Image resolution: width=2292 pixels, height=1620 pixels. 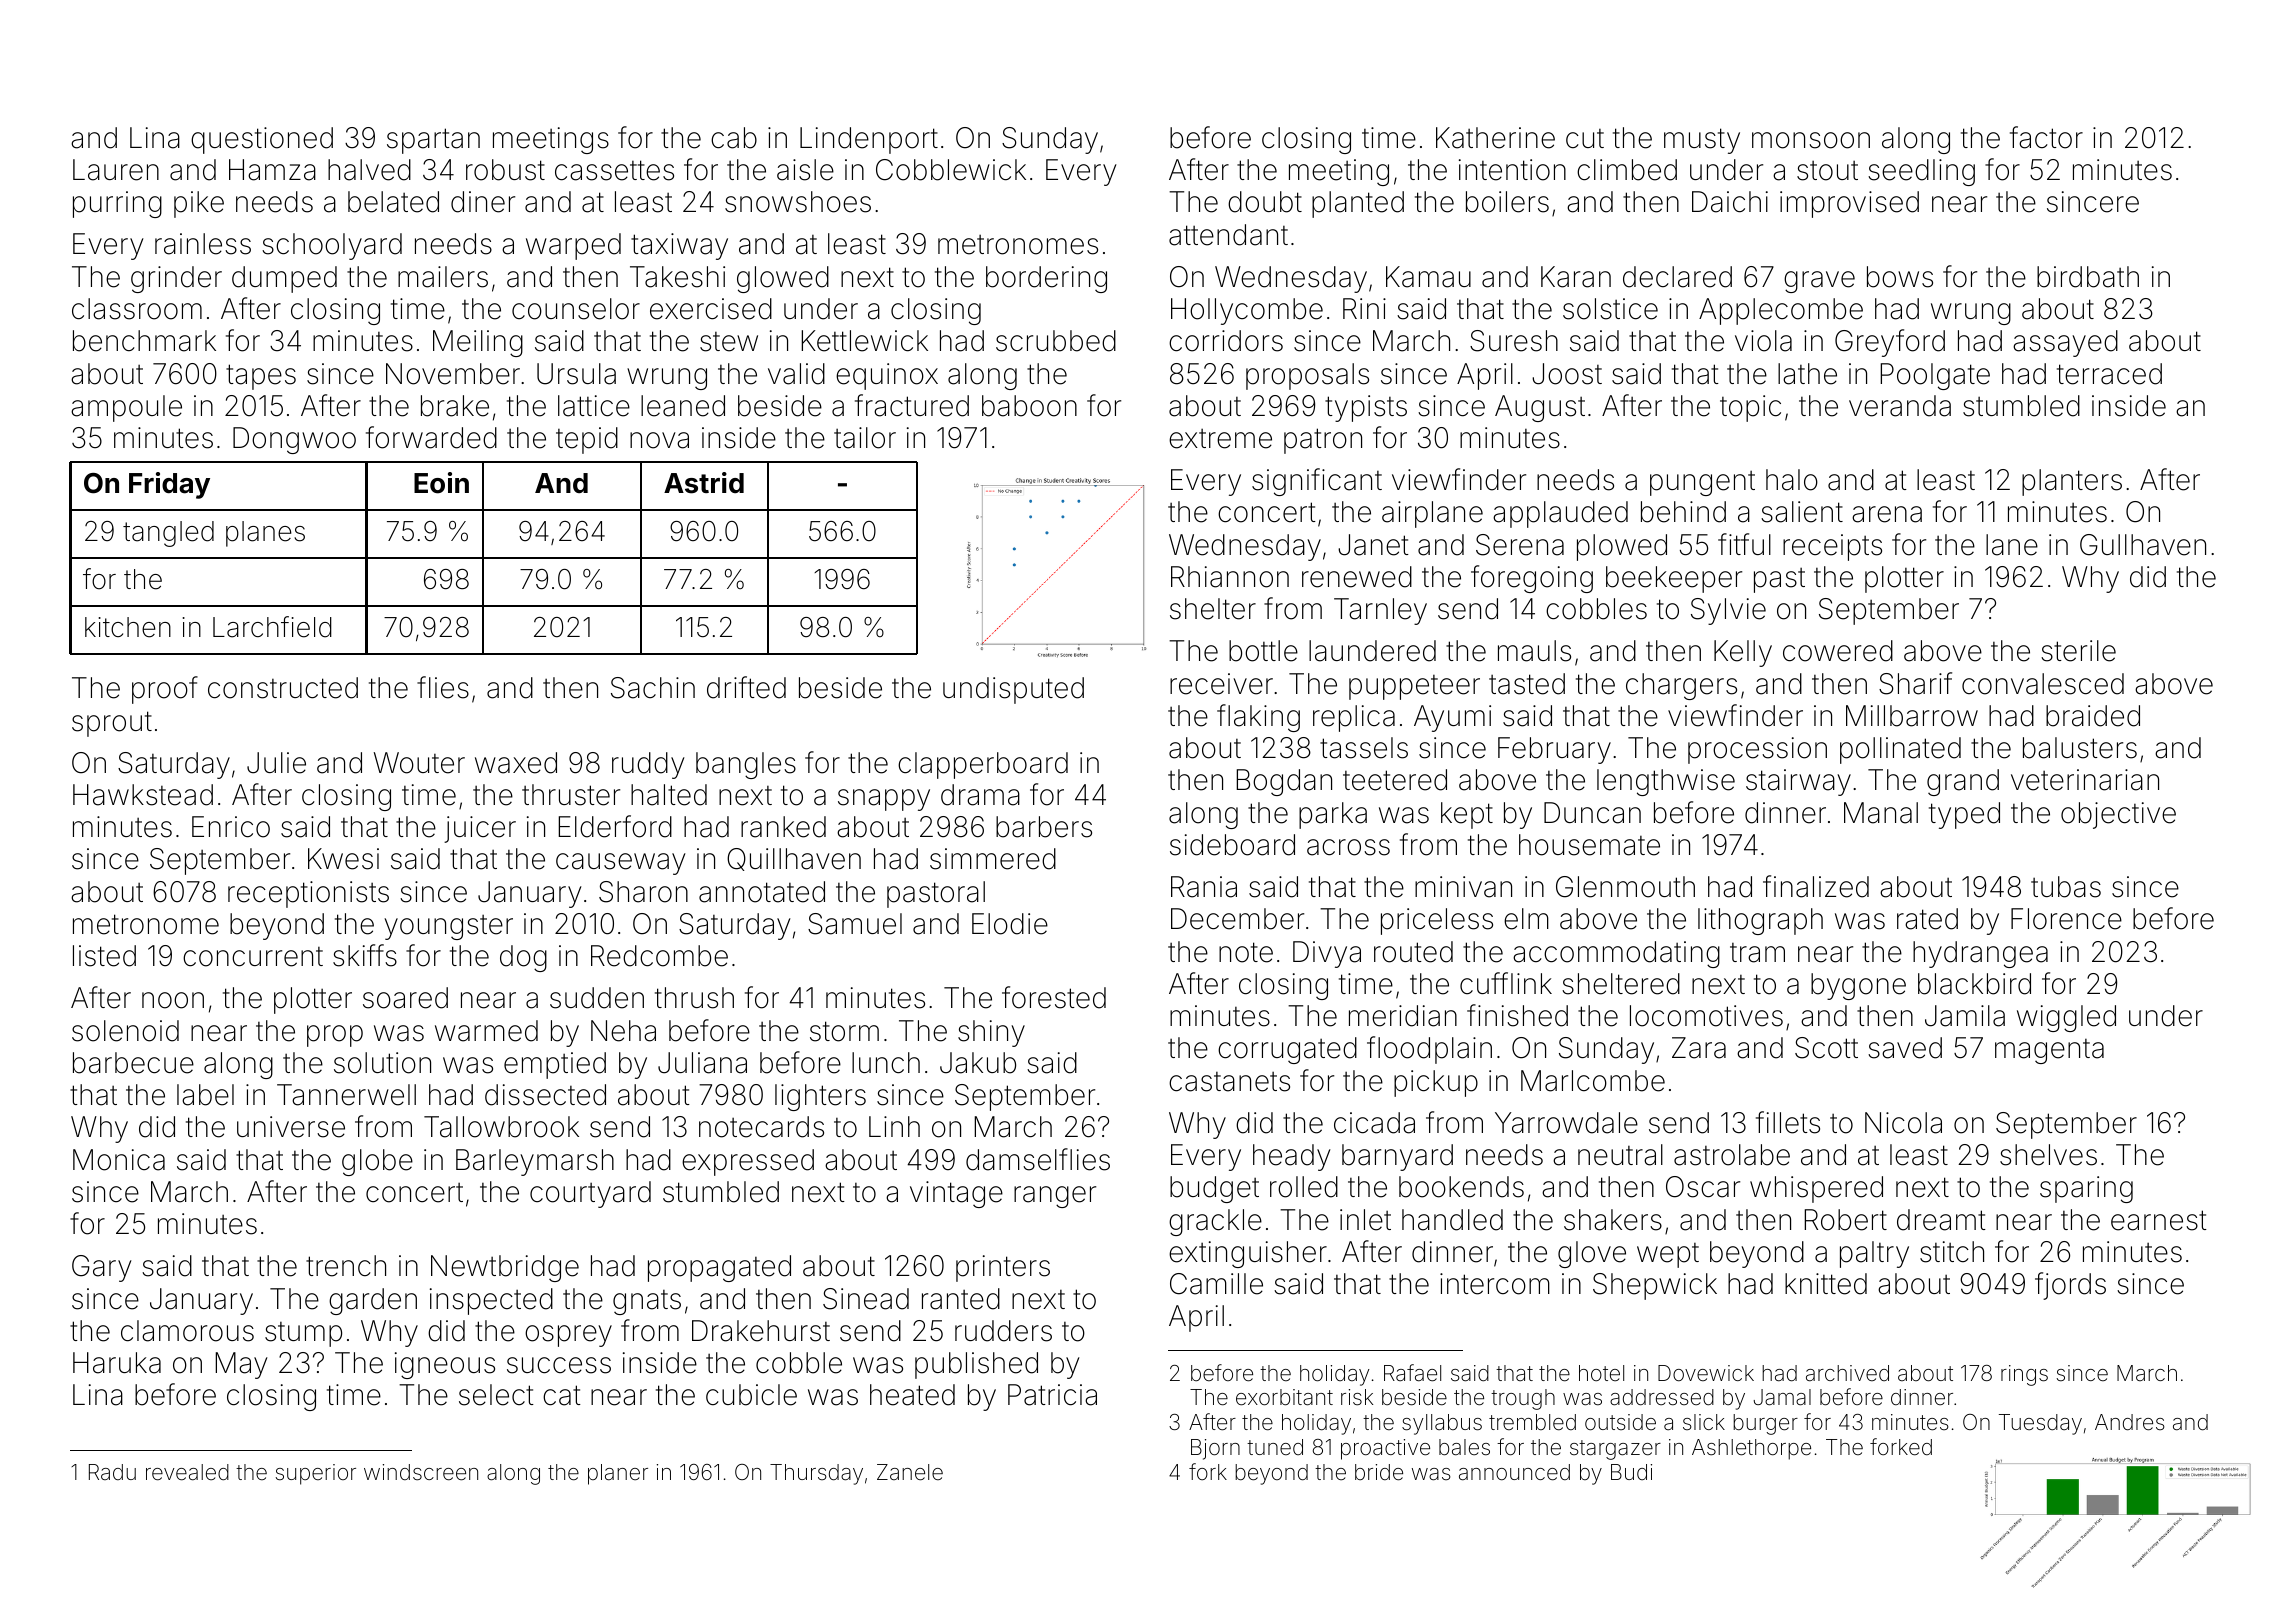 What do you see at coordinates (262, 140) in the page?
I see `questioned` at bounding box center [262, 140].
